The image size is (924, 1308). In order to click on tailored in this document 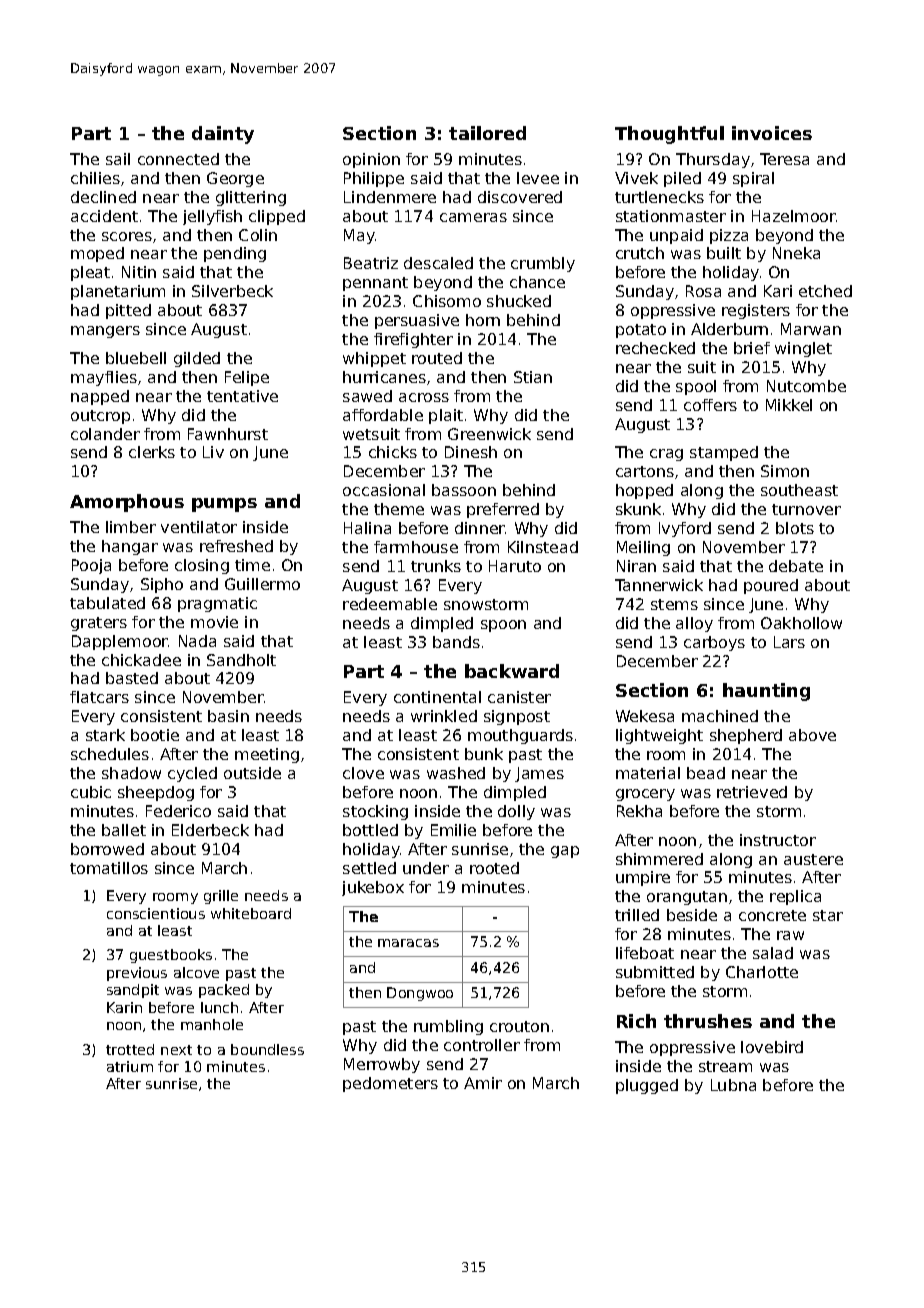, I will do `click(487, 133)`.
